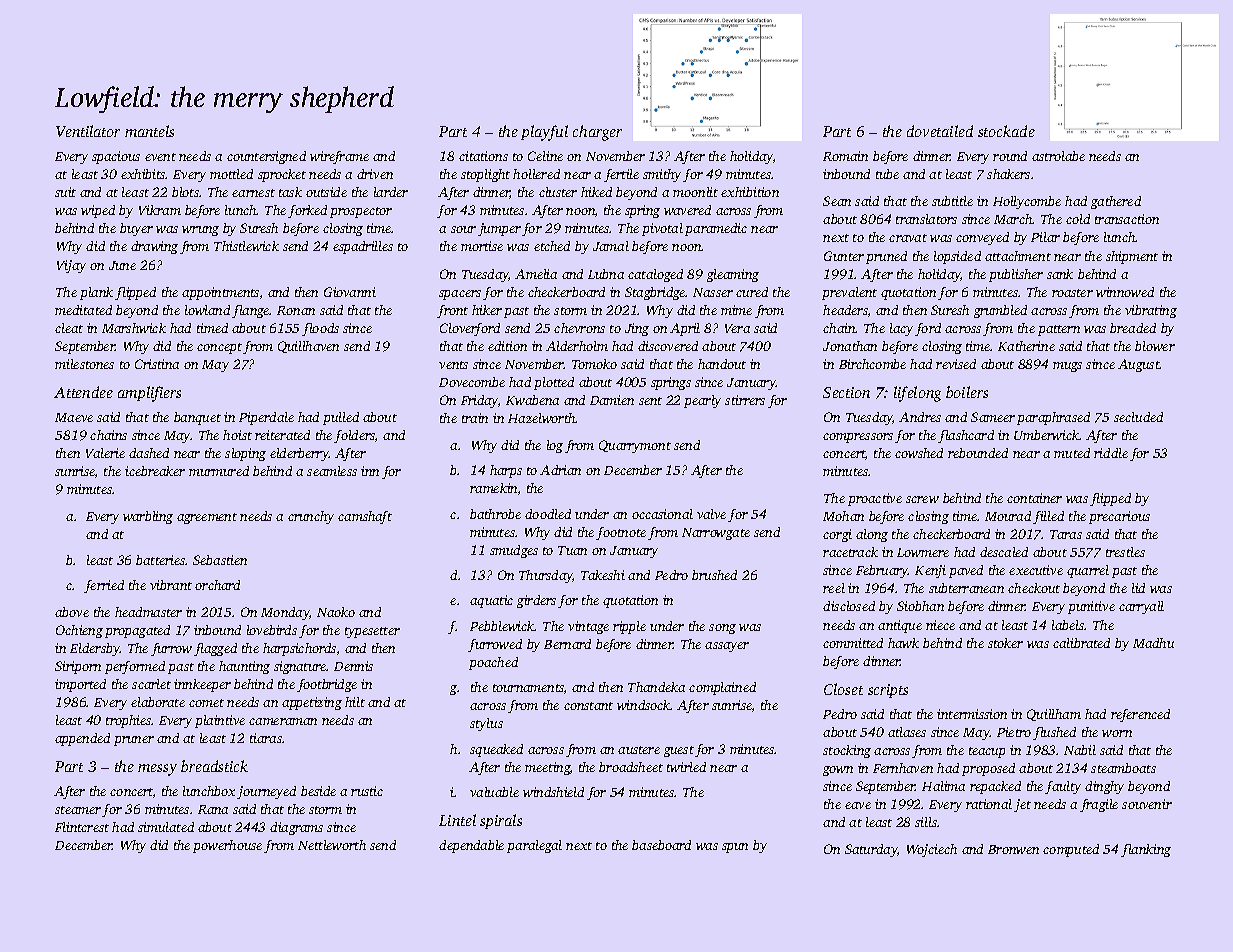 The height and width of the screenshot is (952, 1233). I want to click on grumbled, so click(1000, 311).
